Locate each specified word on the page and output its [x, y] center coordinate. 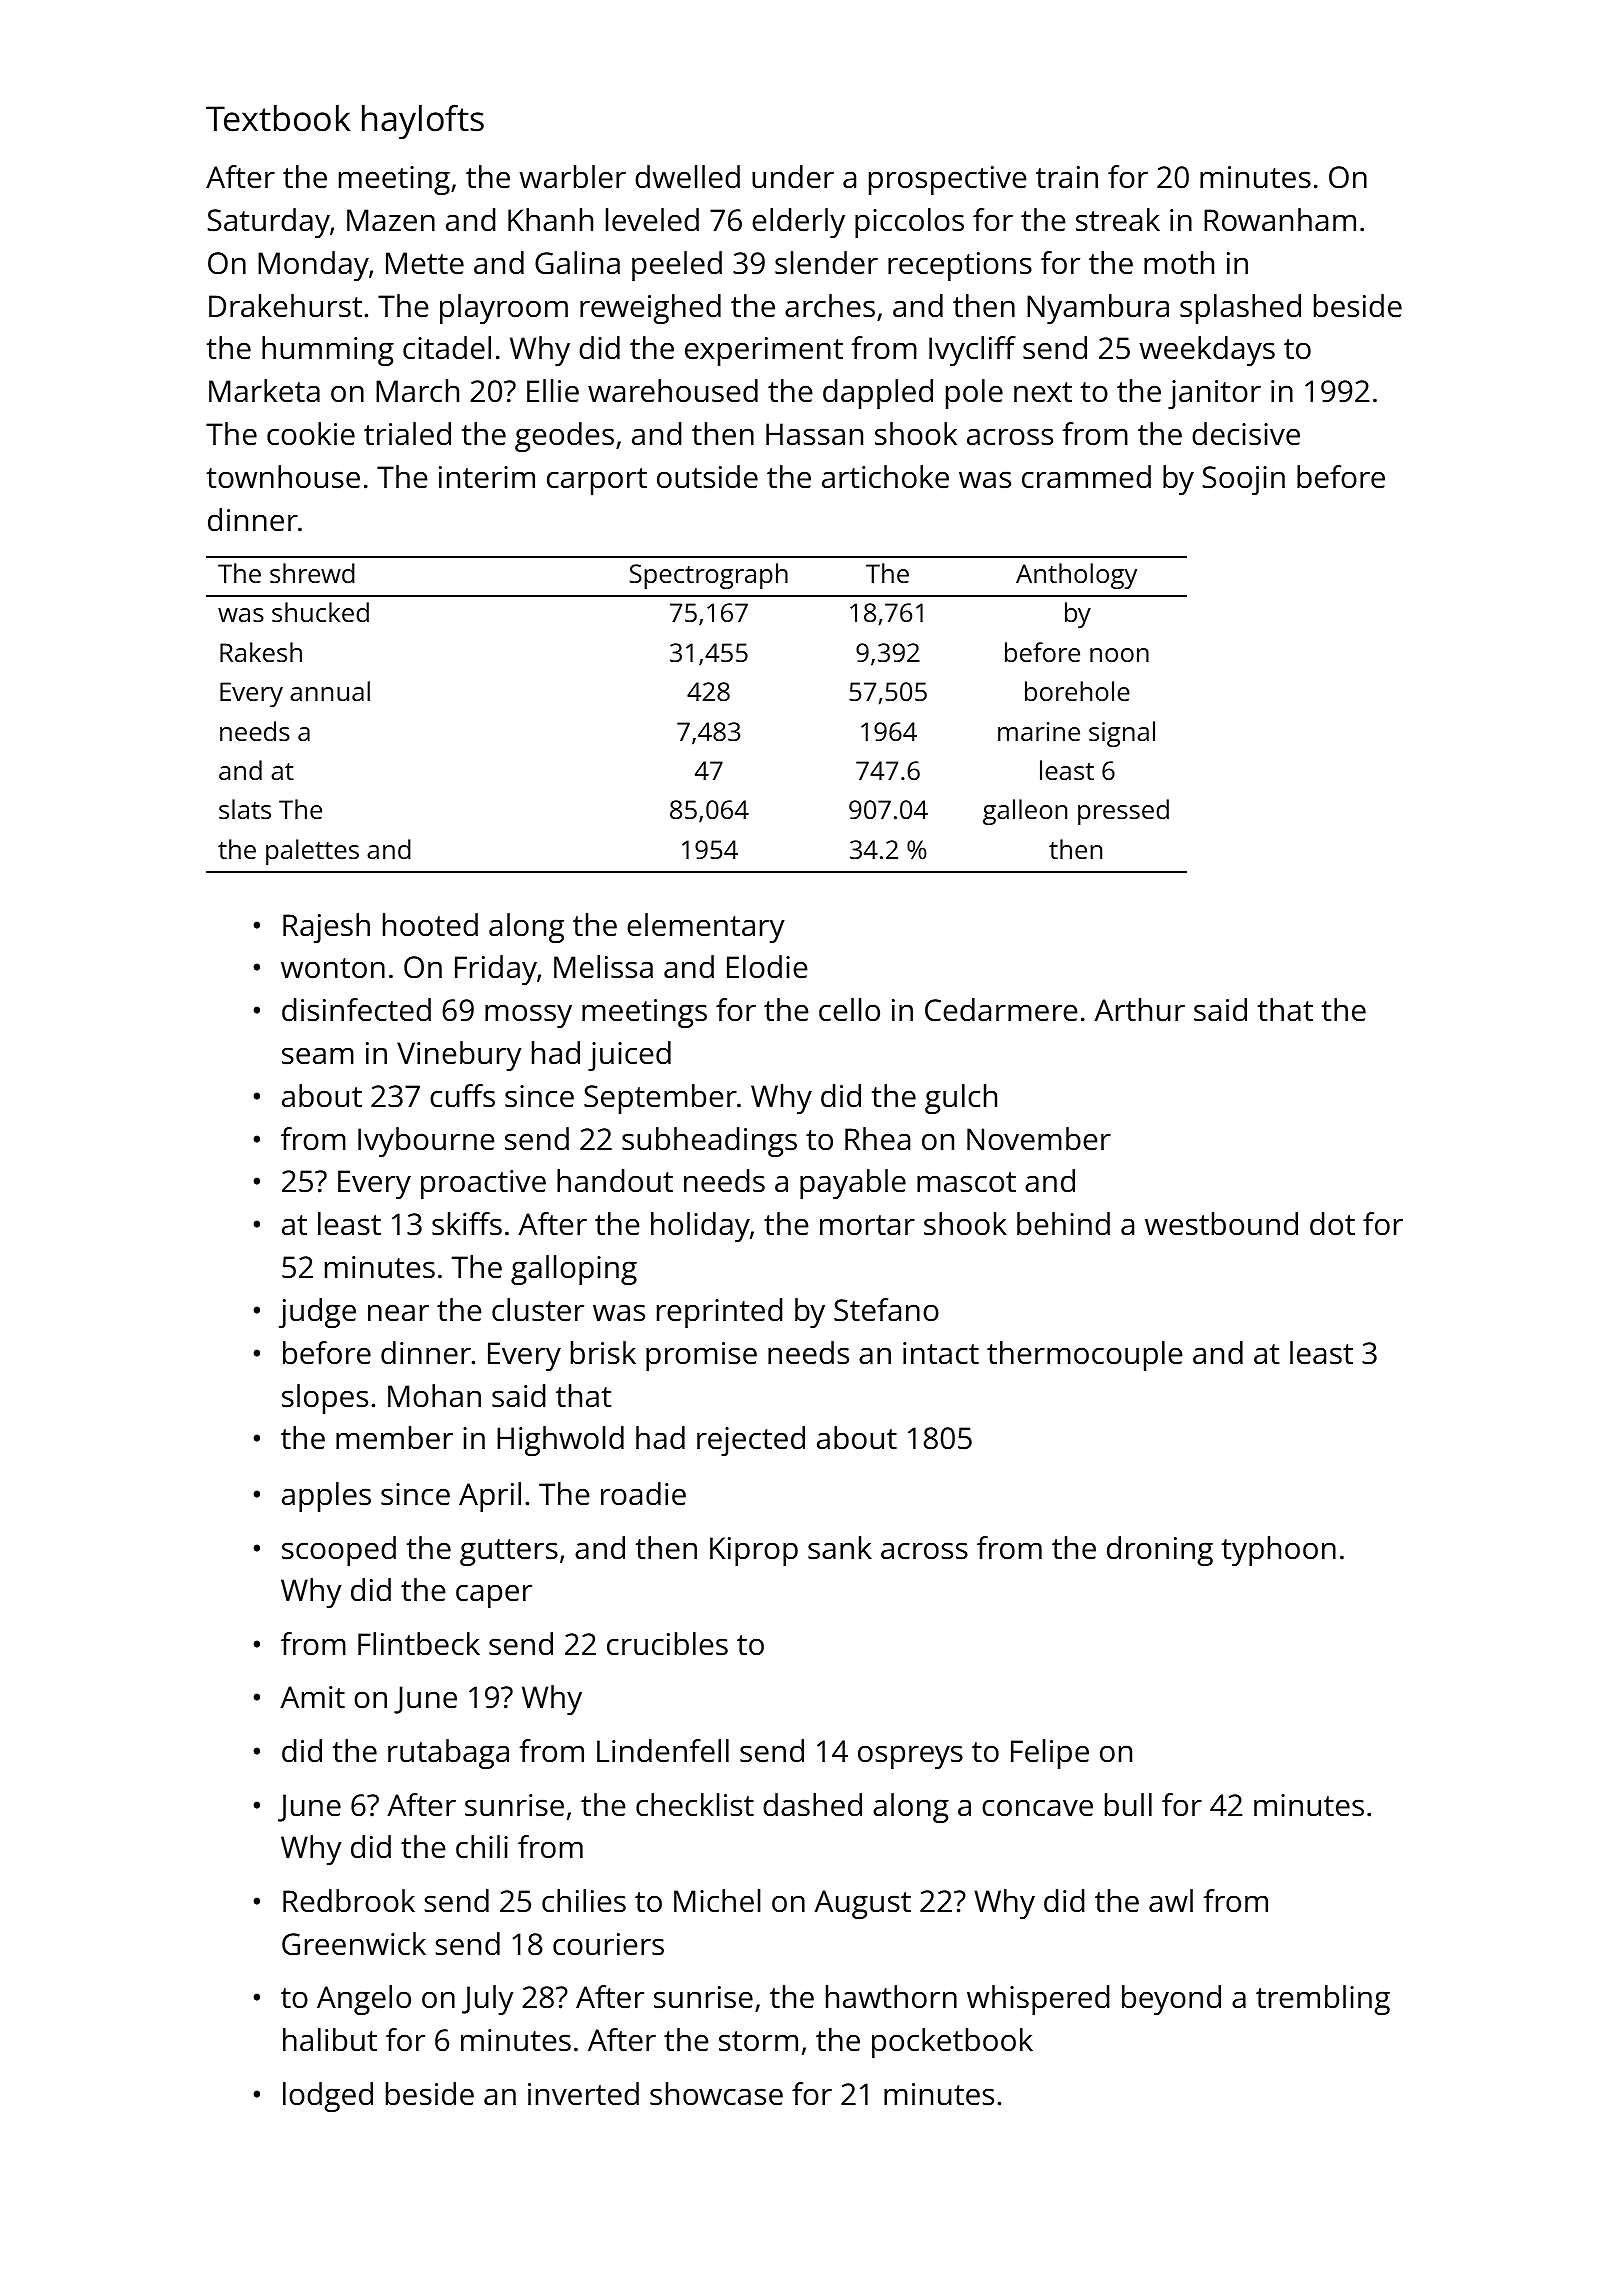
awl [1171, 1901]
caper [494, 1596]
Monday [313, 266]
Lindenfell [663, 1751]
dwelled [687, 177]
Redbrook [349, 1901]
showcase [716, 2094]
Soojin [1244, 480]
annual [330, 691]
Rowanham [1280, 220]
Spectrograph [709, 576]
